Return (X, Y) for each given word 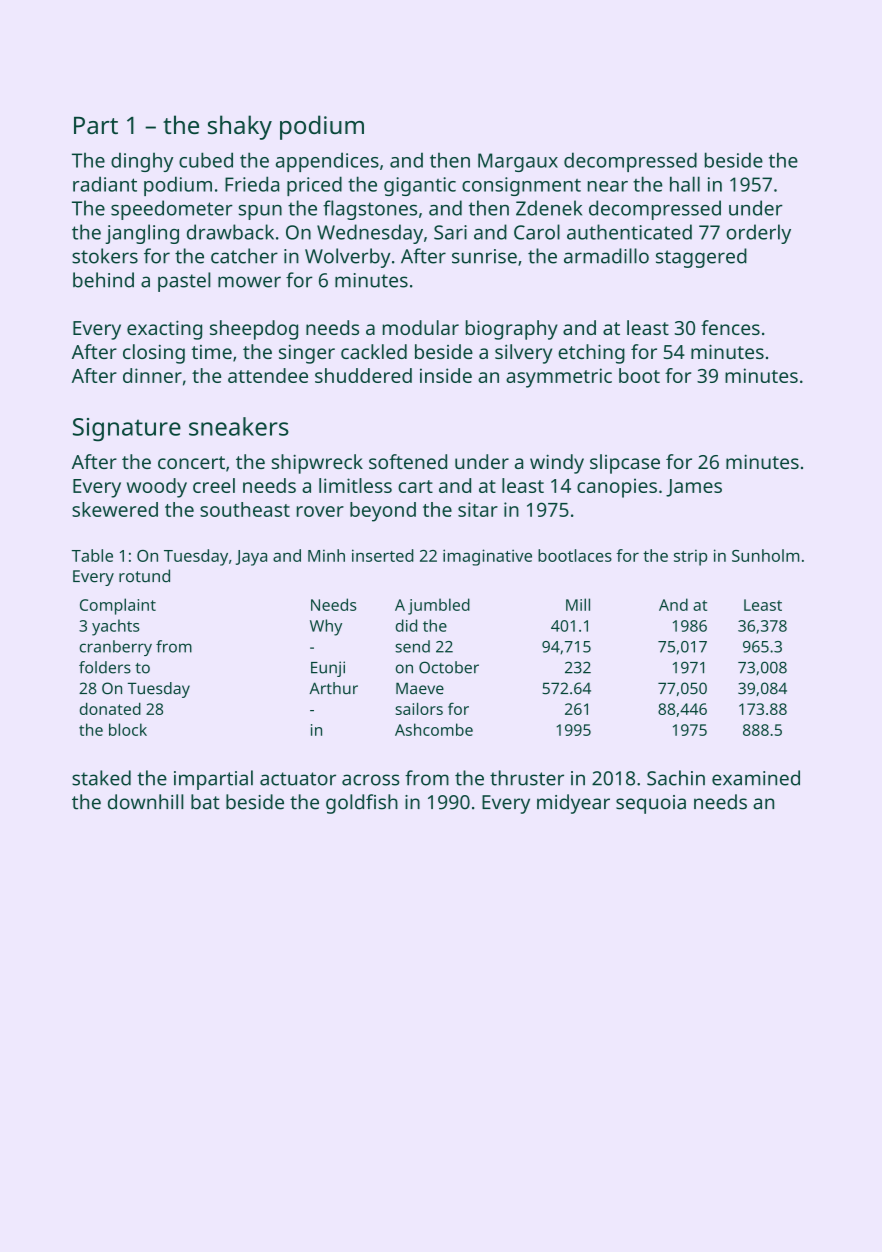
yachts (116, 627)
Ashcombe (434, 729)
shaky (240, 127)
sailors (419, 709)
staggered (701, 258)
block (128, 729)
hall (685, 184)
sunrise (484, 256)
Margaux (518, 162)
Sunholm (765, 555)
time (211, 352)
